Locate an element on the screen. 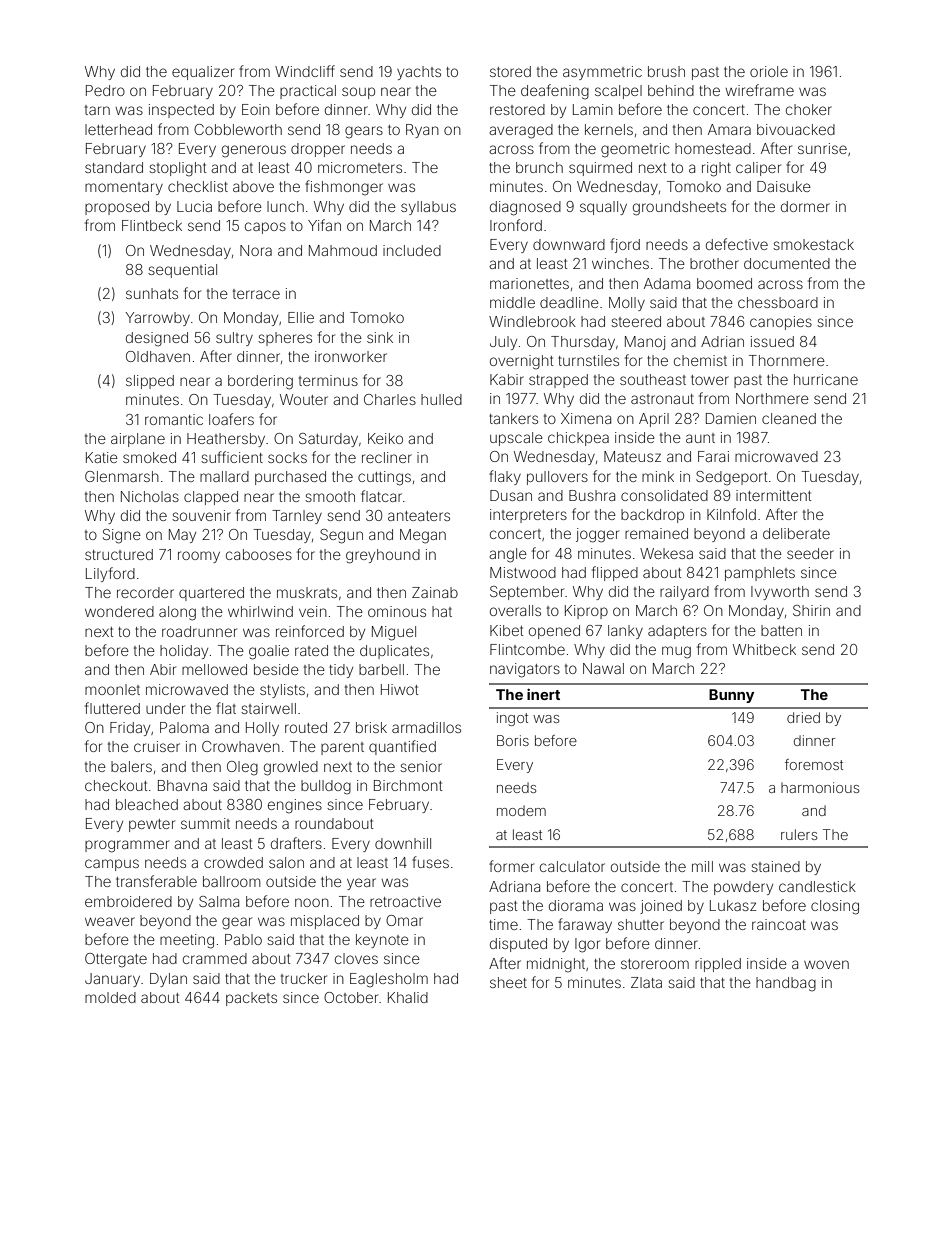 The width and height of the screenshot is (952, 1233). railyard is located at coordinates (684, 593).
